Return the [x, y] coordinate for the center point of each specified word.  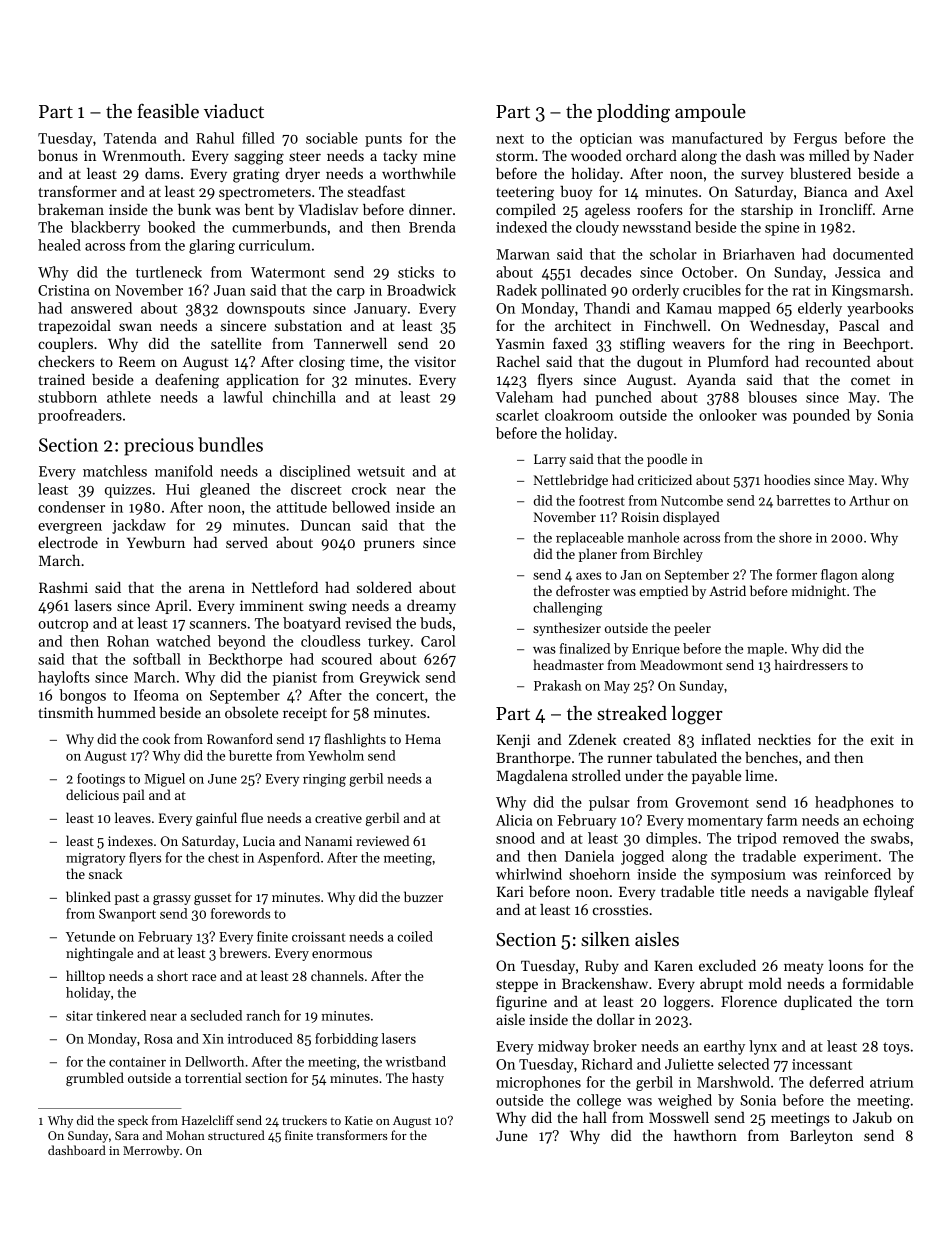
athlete [129, 397]
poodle [667, 460]
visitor [435, 361]
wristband [416, 1061]
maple [765, 650]
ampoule [710, 113]
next [510, 139]
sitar [79, 1016]
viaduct [234, 111]
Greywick [390, 678]
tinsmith [65, 712]
